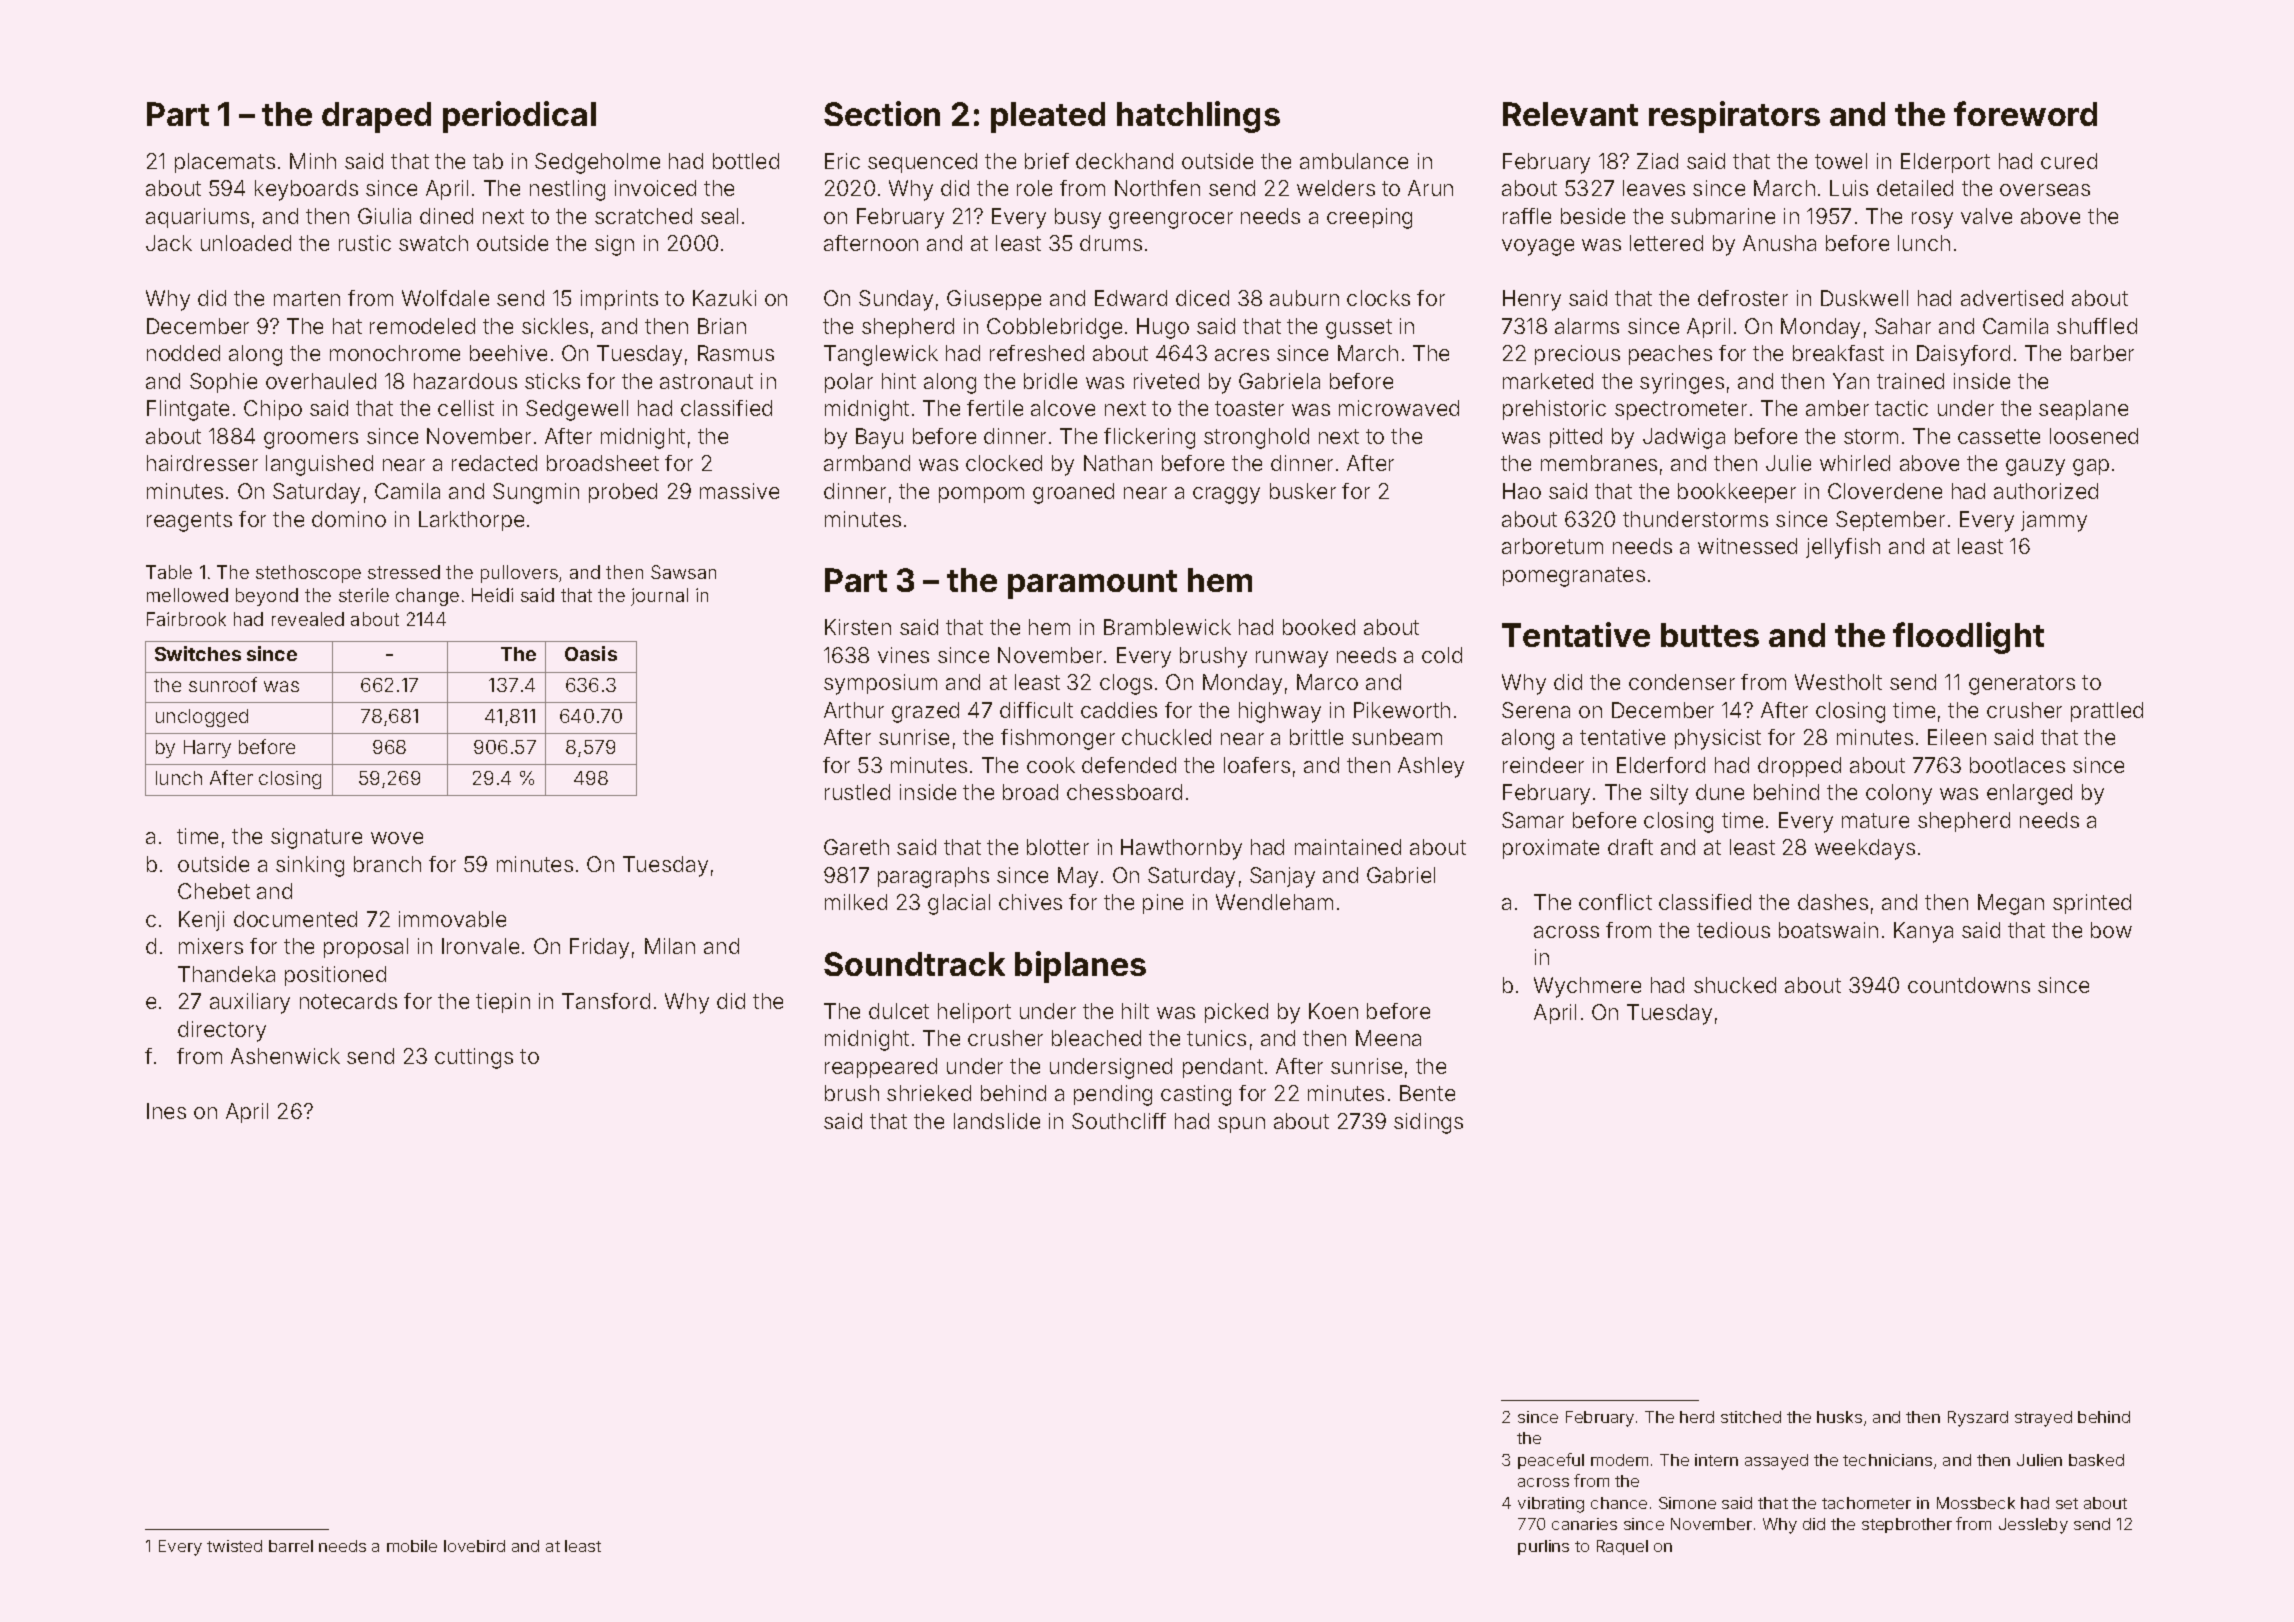  What do you see at coordinates (1833, 902) in the screenshot?
I see `dashes` at bounding box center [1833, 902].
